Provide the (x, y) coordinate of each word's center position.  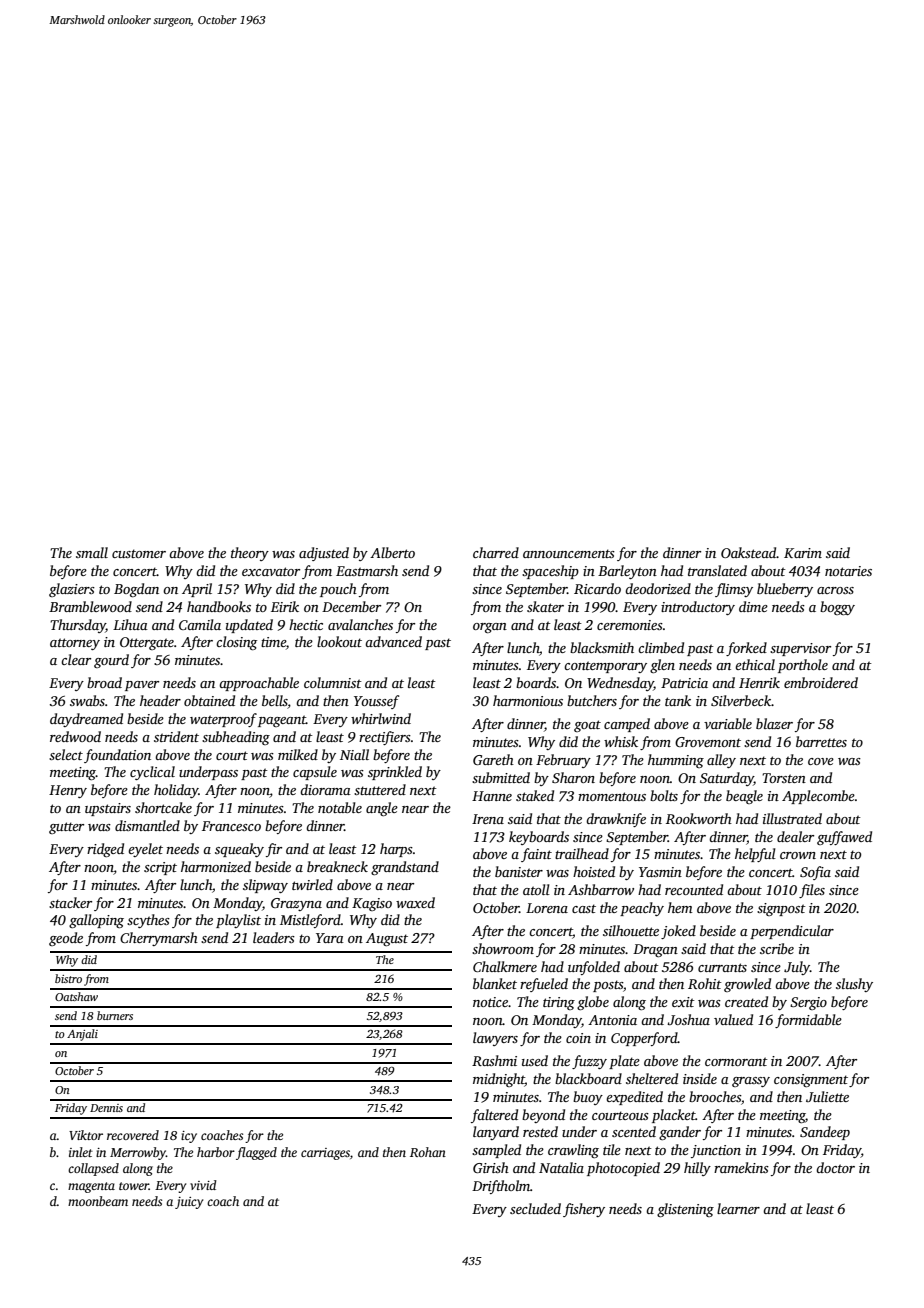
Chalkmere (505, 966)
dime (753, 606)
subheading (236, 738)
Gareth (493, 759)
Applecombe (818, 797)
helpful (755, 855)
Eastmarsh (367, 570)
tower (134, 1186)
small (92, 552)
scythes (148, 921)
